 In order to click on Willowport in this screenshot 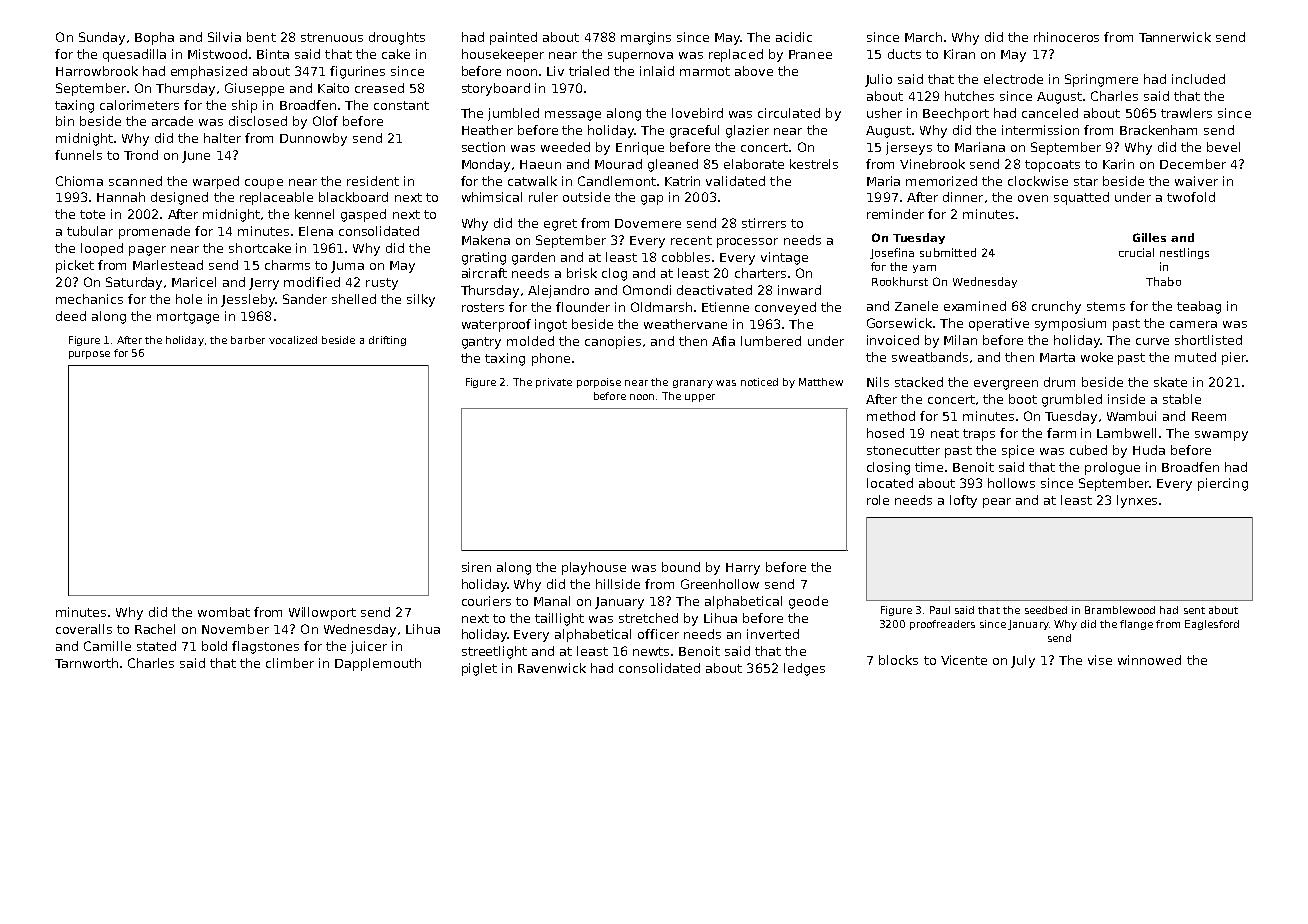, I will do `click(322, 613)`.
